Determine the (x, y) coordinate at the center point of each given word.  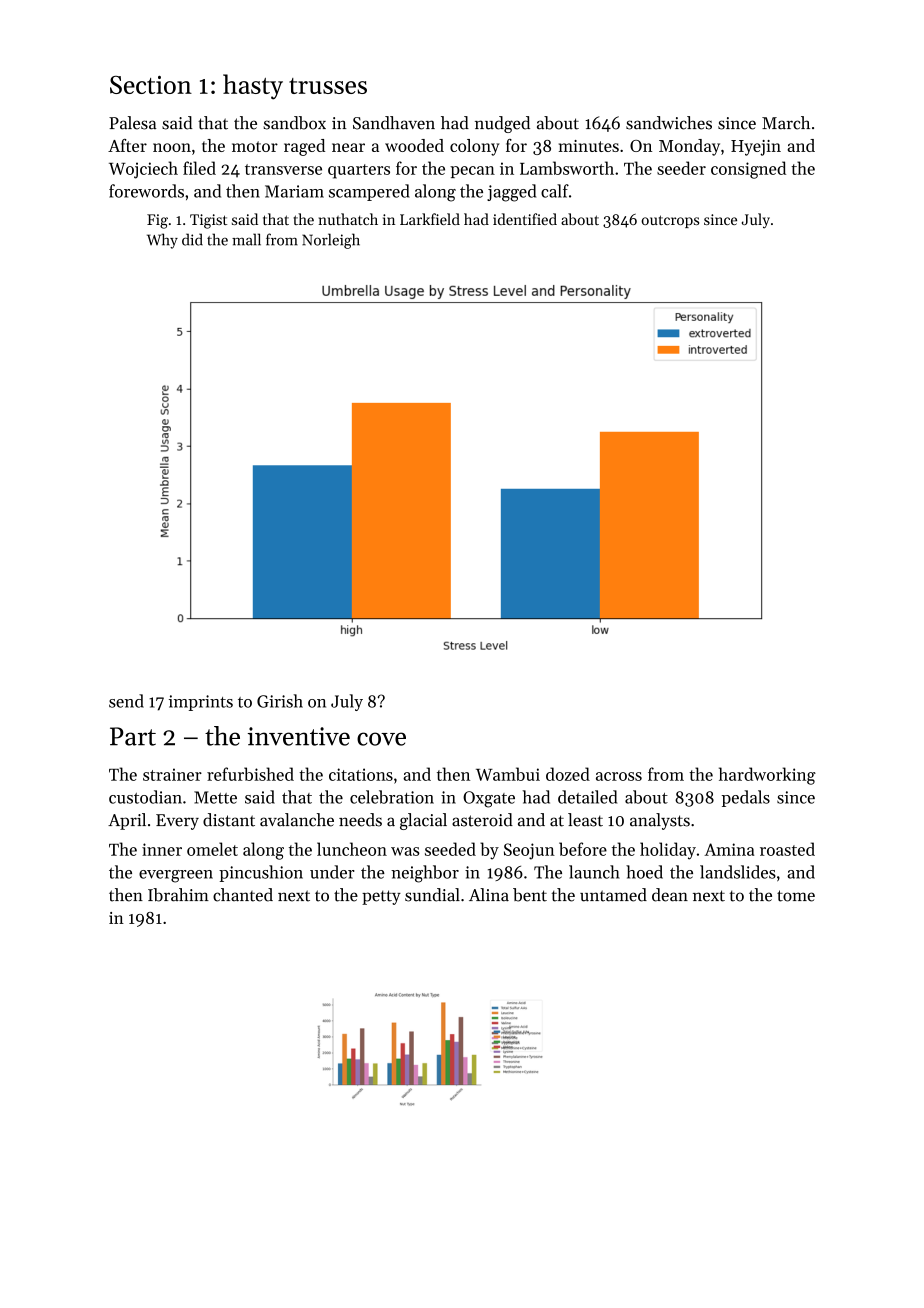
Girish (280, 701)
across (619, 776)
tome (796, 896)
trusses (328, 86)
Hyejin (756, 148)
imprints (201, 703)
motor (255, 146)
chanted (243, 895)
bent (530, 895)
